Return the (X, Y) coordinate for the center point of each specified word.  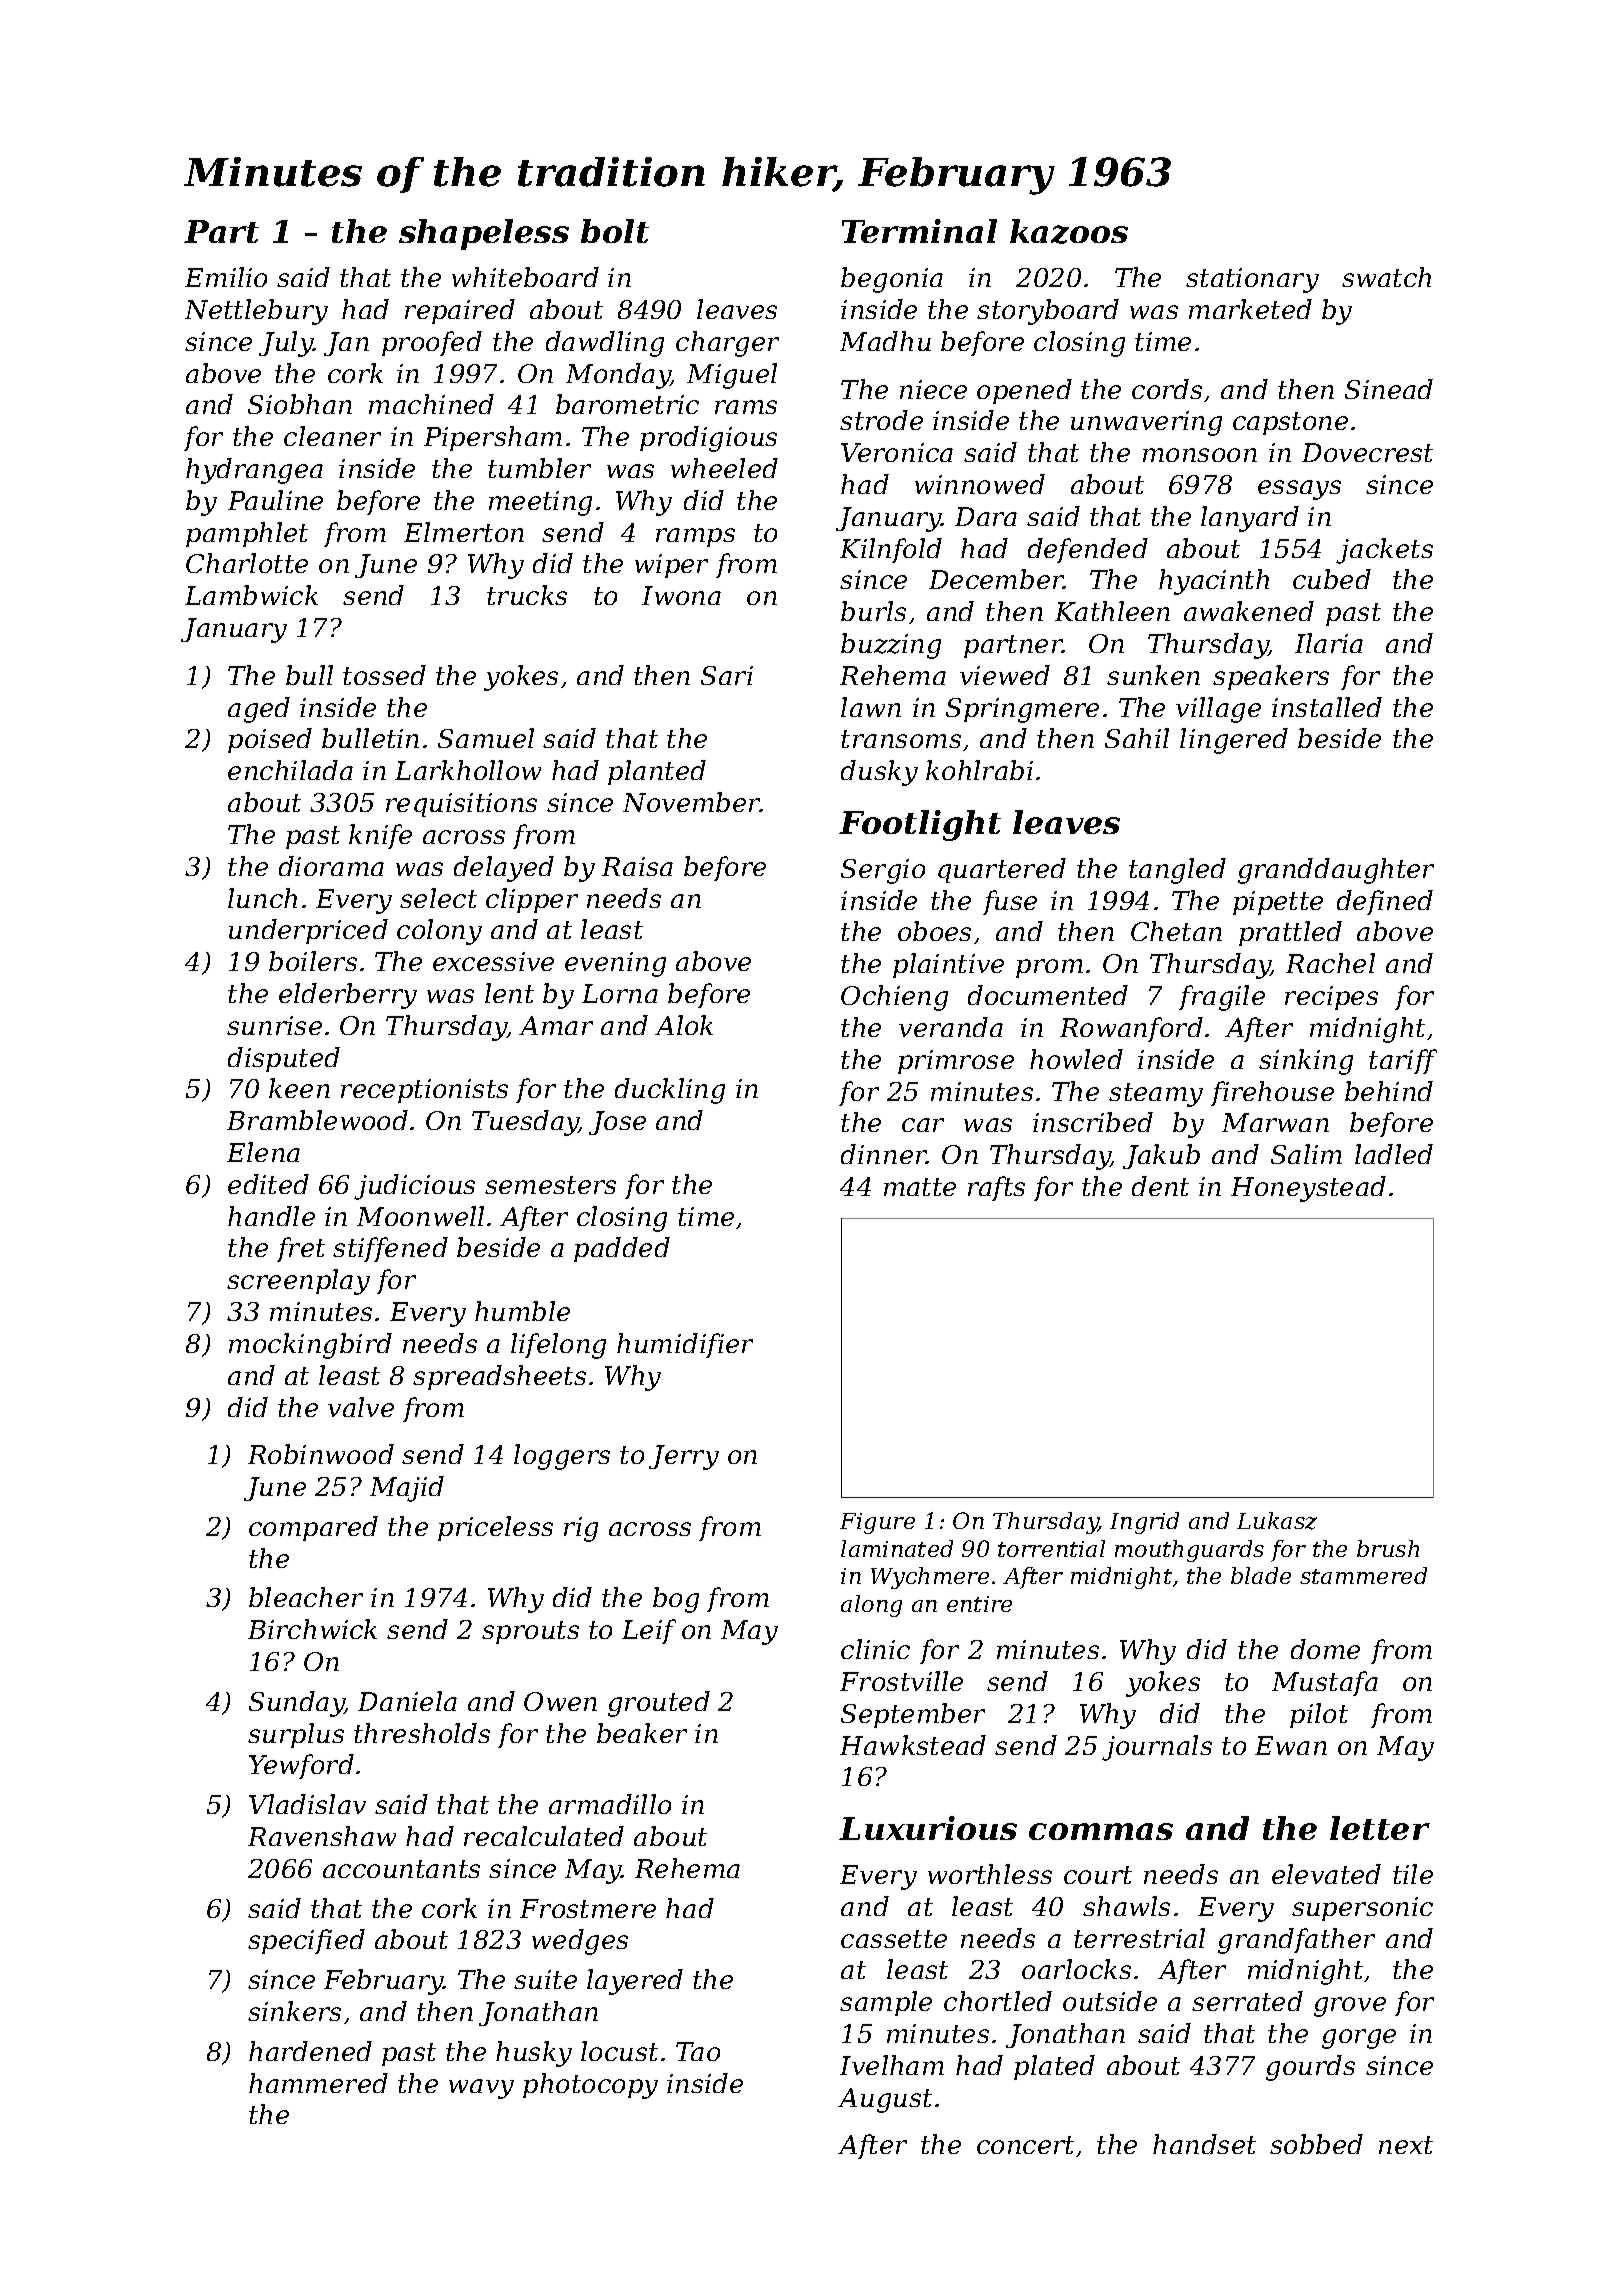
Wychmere (930, 1578)
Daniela (407, 1701)
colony (439, 932)
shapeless (484, 234)
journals (1157, 1748)
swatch (1386, 277)
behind (1389, 1091)
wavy (481, 2089)
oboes (934, 931)
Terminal (919, 231)
